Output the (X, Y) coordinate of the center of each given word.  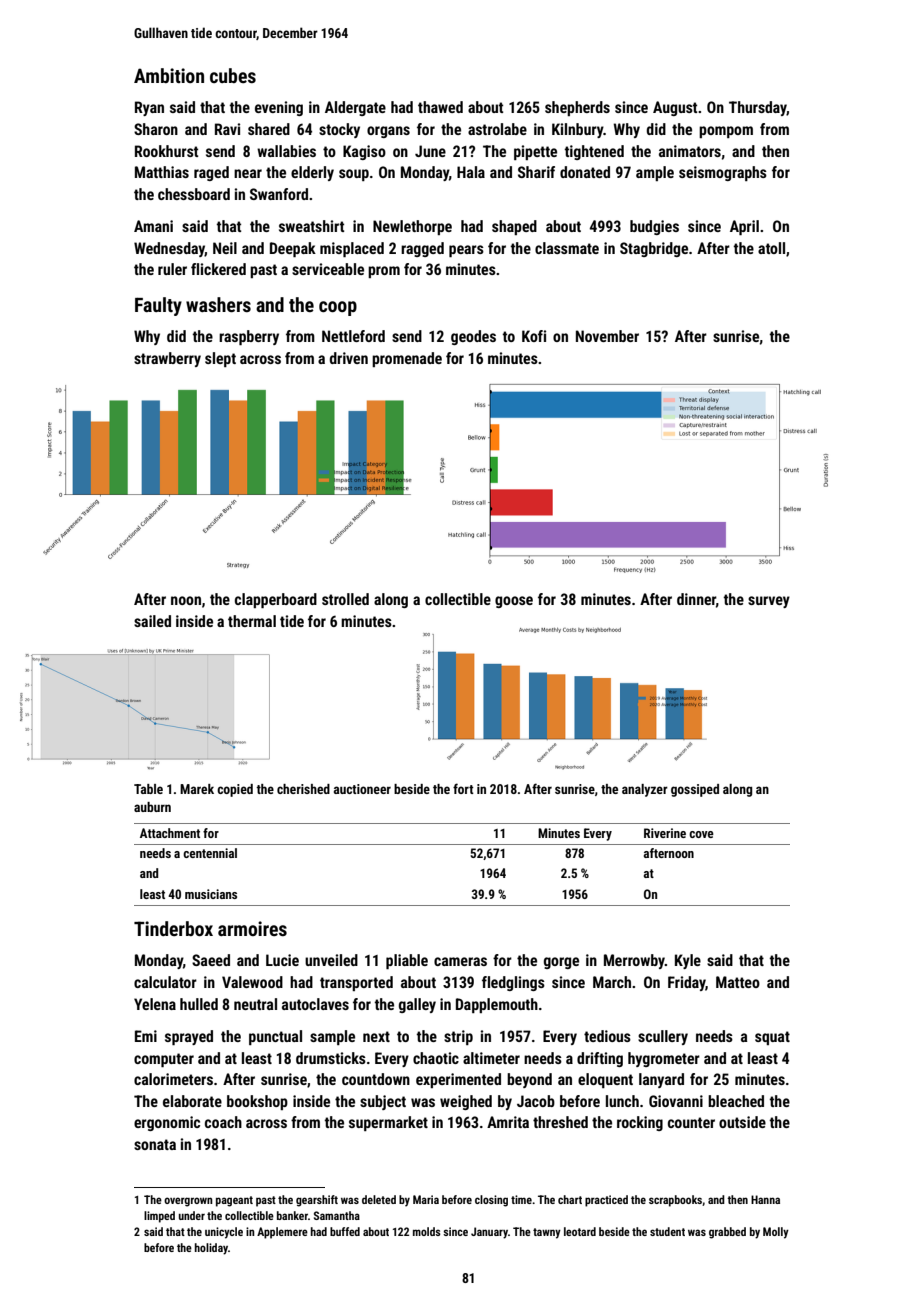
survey (769, 602)
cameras (460, 961)
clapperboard (276, 600)
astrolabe (497, 129)
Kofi (534, 336)
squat (772, 1038)
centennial (210, 853)
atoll (771, 248)
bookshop (257, 1102)
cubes (233, 75)
